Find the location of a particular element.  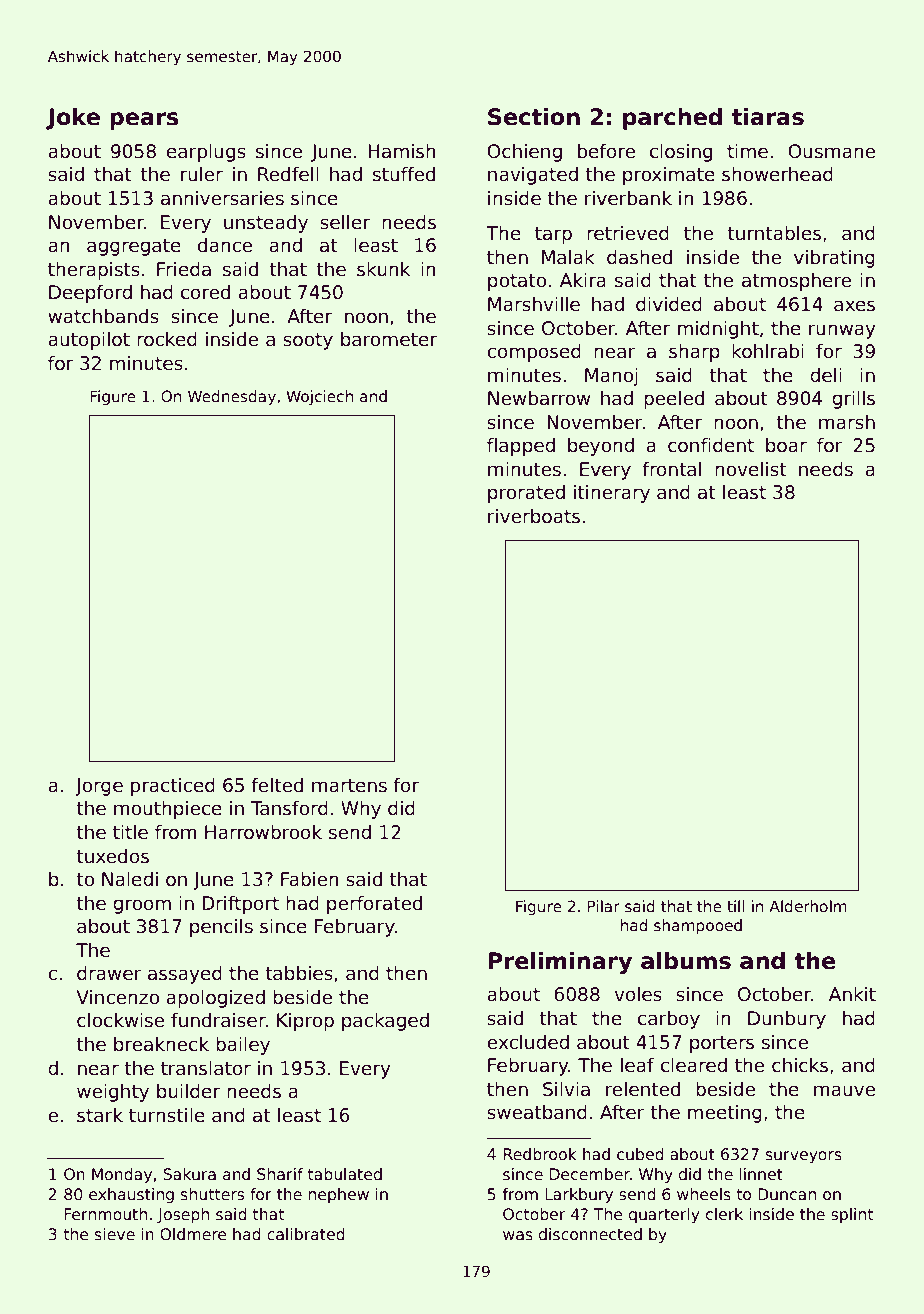

turnstile is located at coordinates (167, 1115).
